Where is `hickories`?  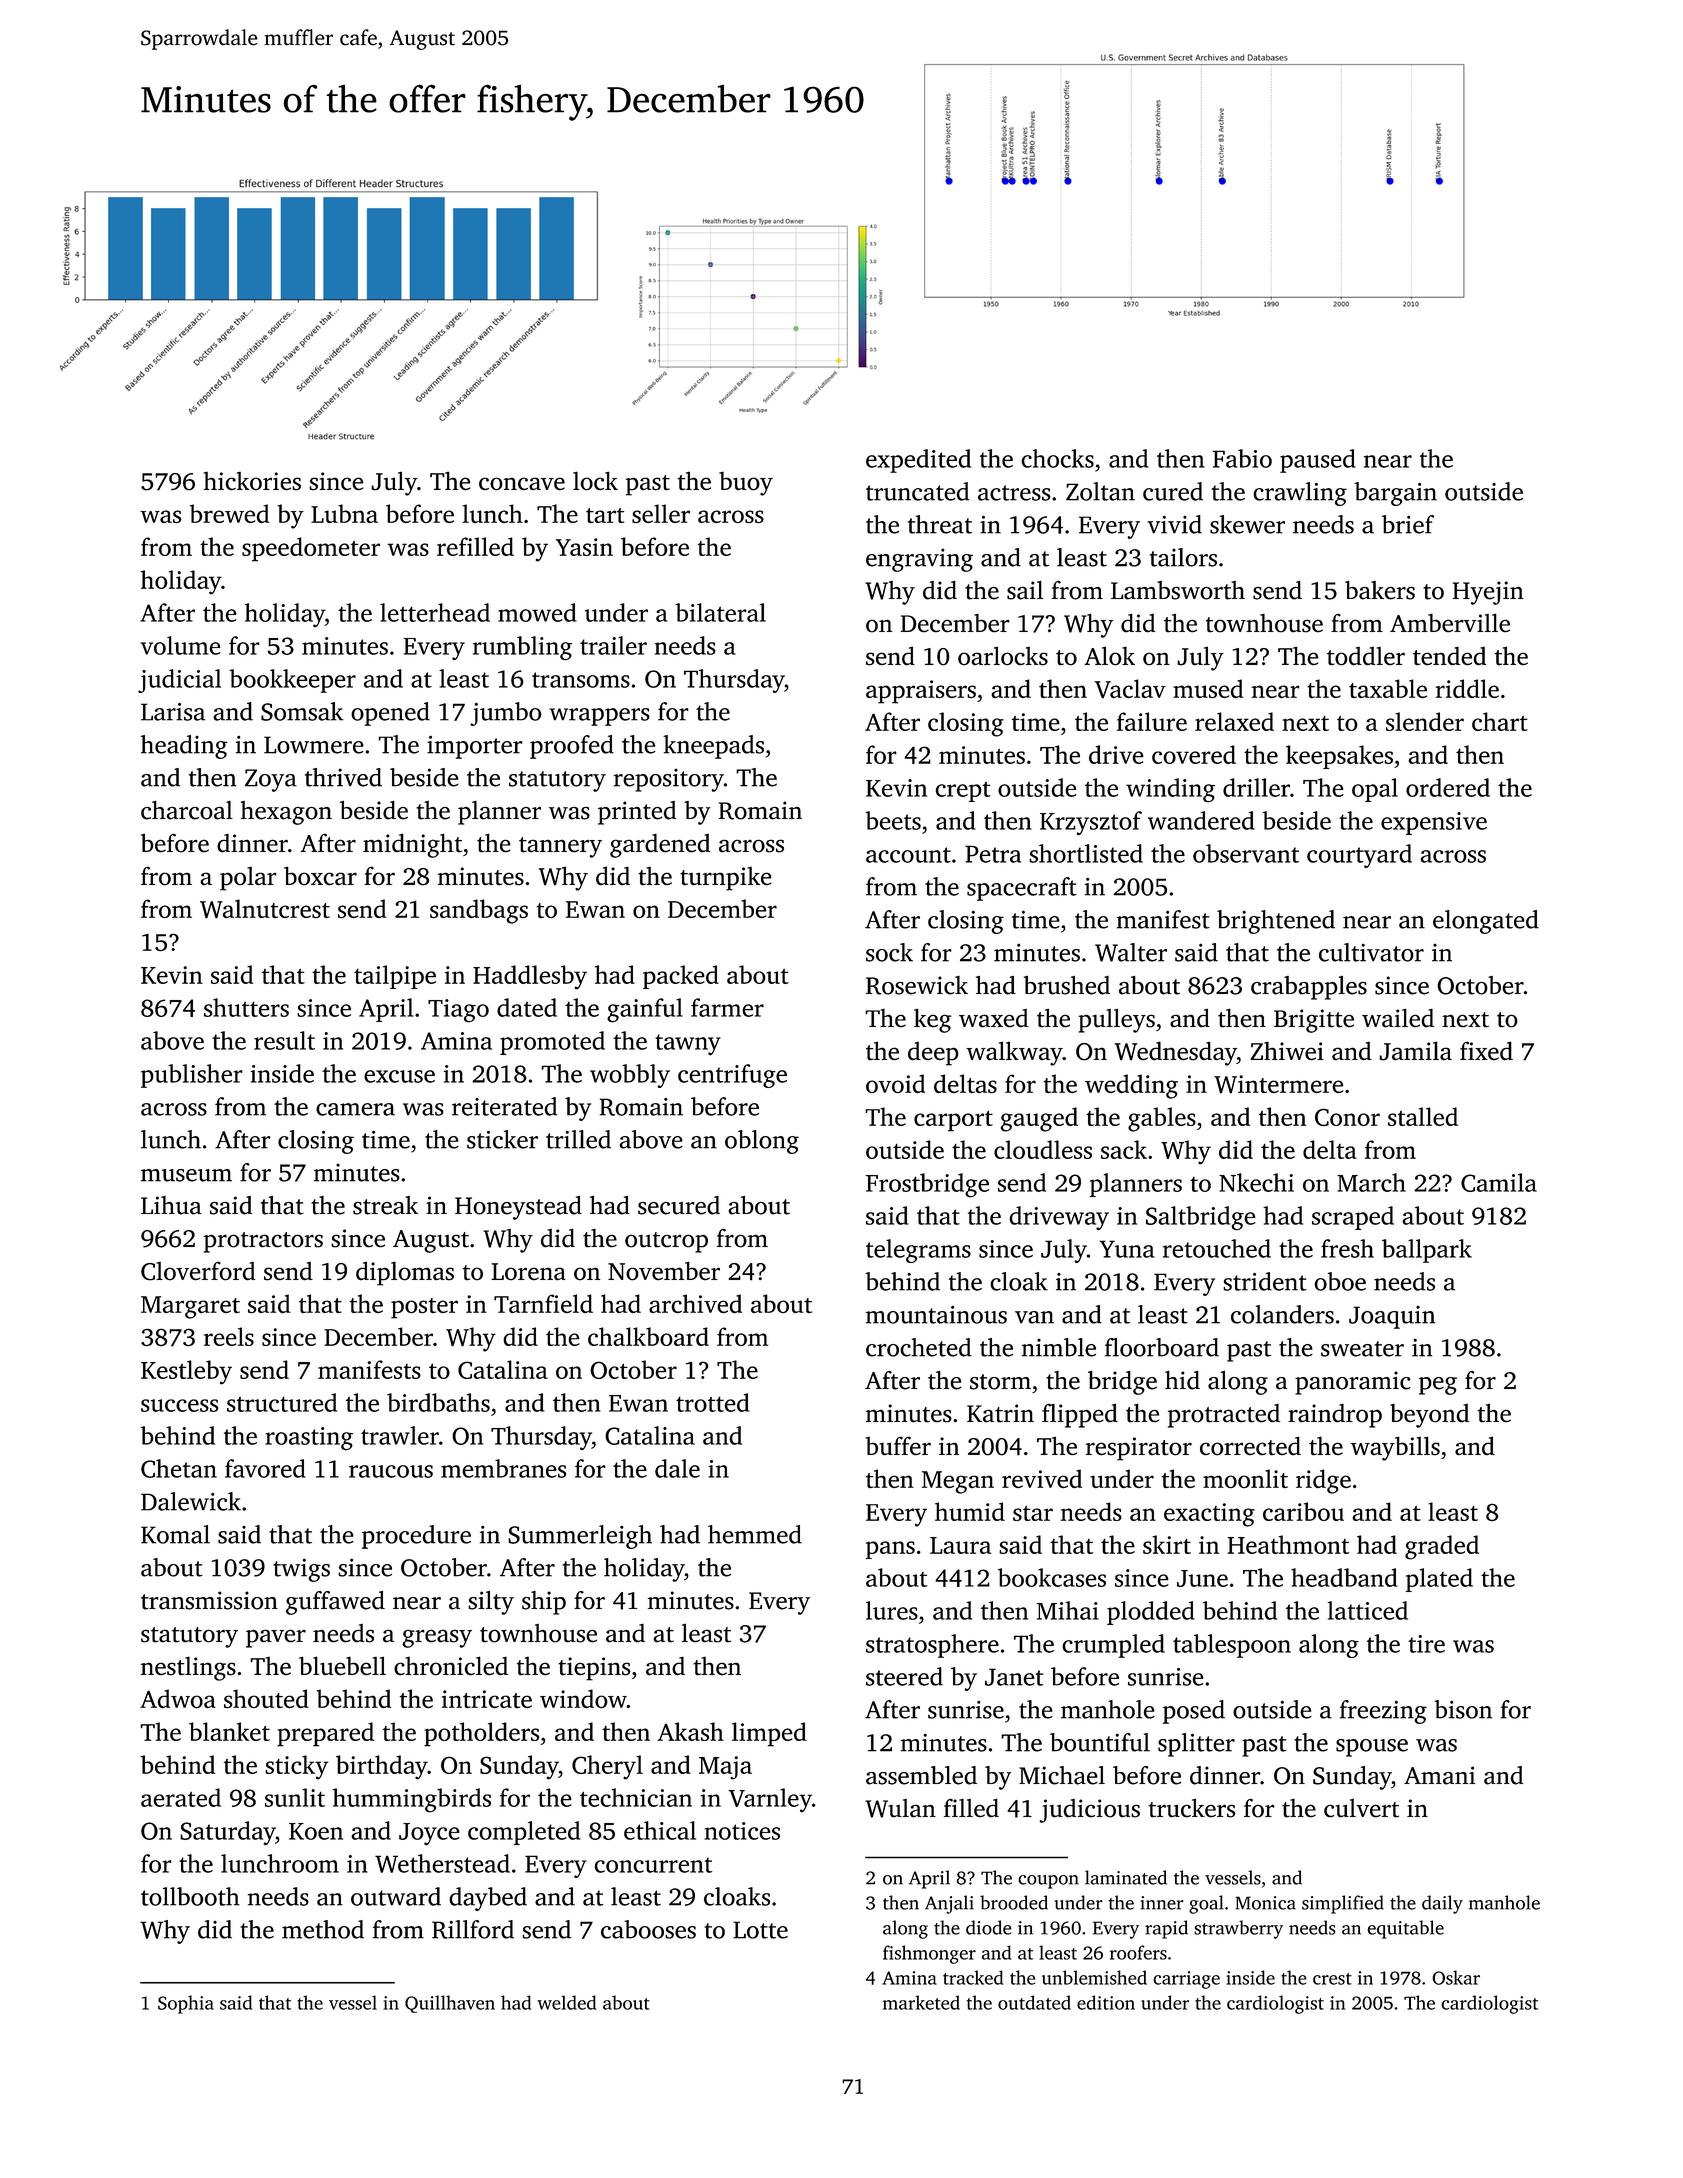
hickories is located at coordinates (252, 481).
